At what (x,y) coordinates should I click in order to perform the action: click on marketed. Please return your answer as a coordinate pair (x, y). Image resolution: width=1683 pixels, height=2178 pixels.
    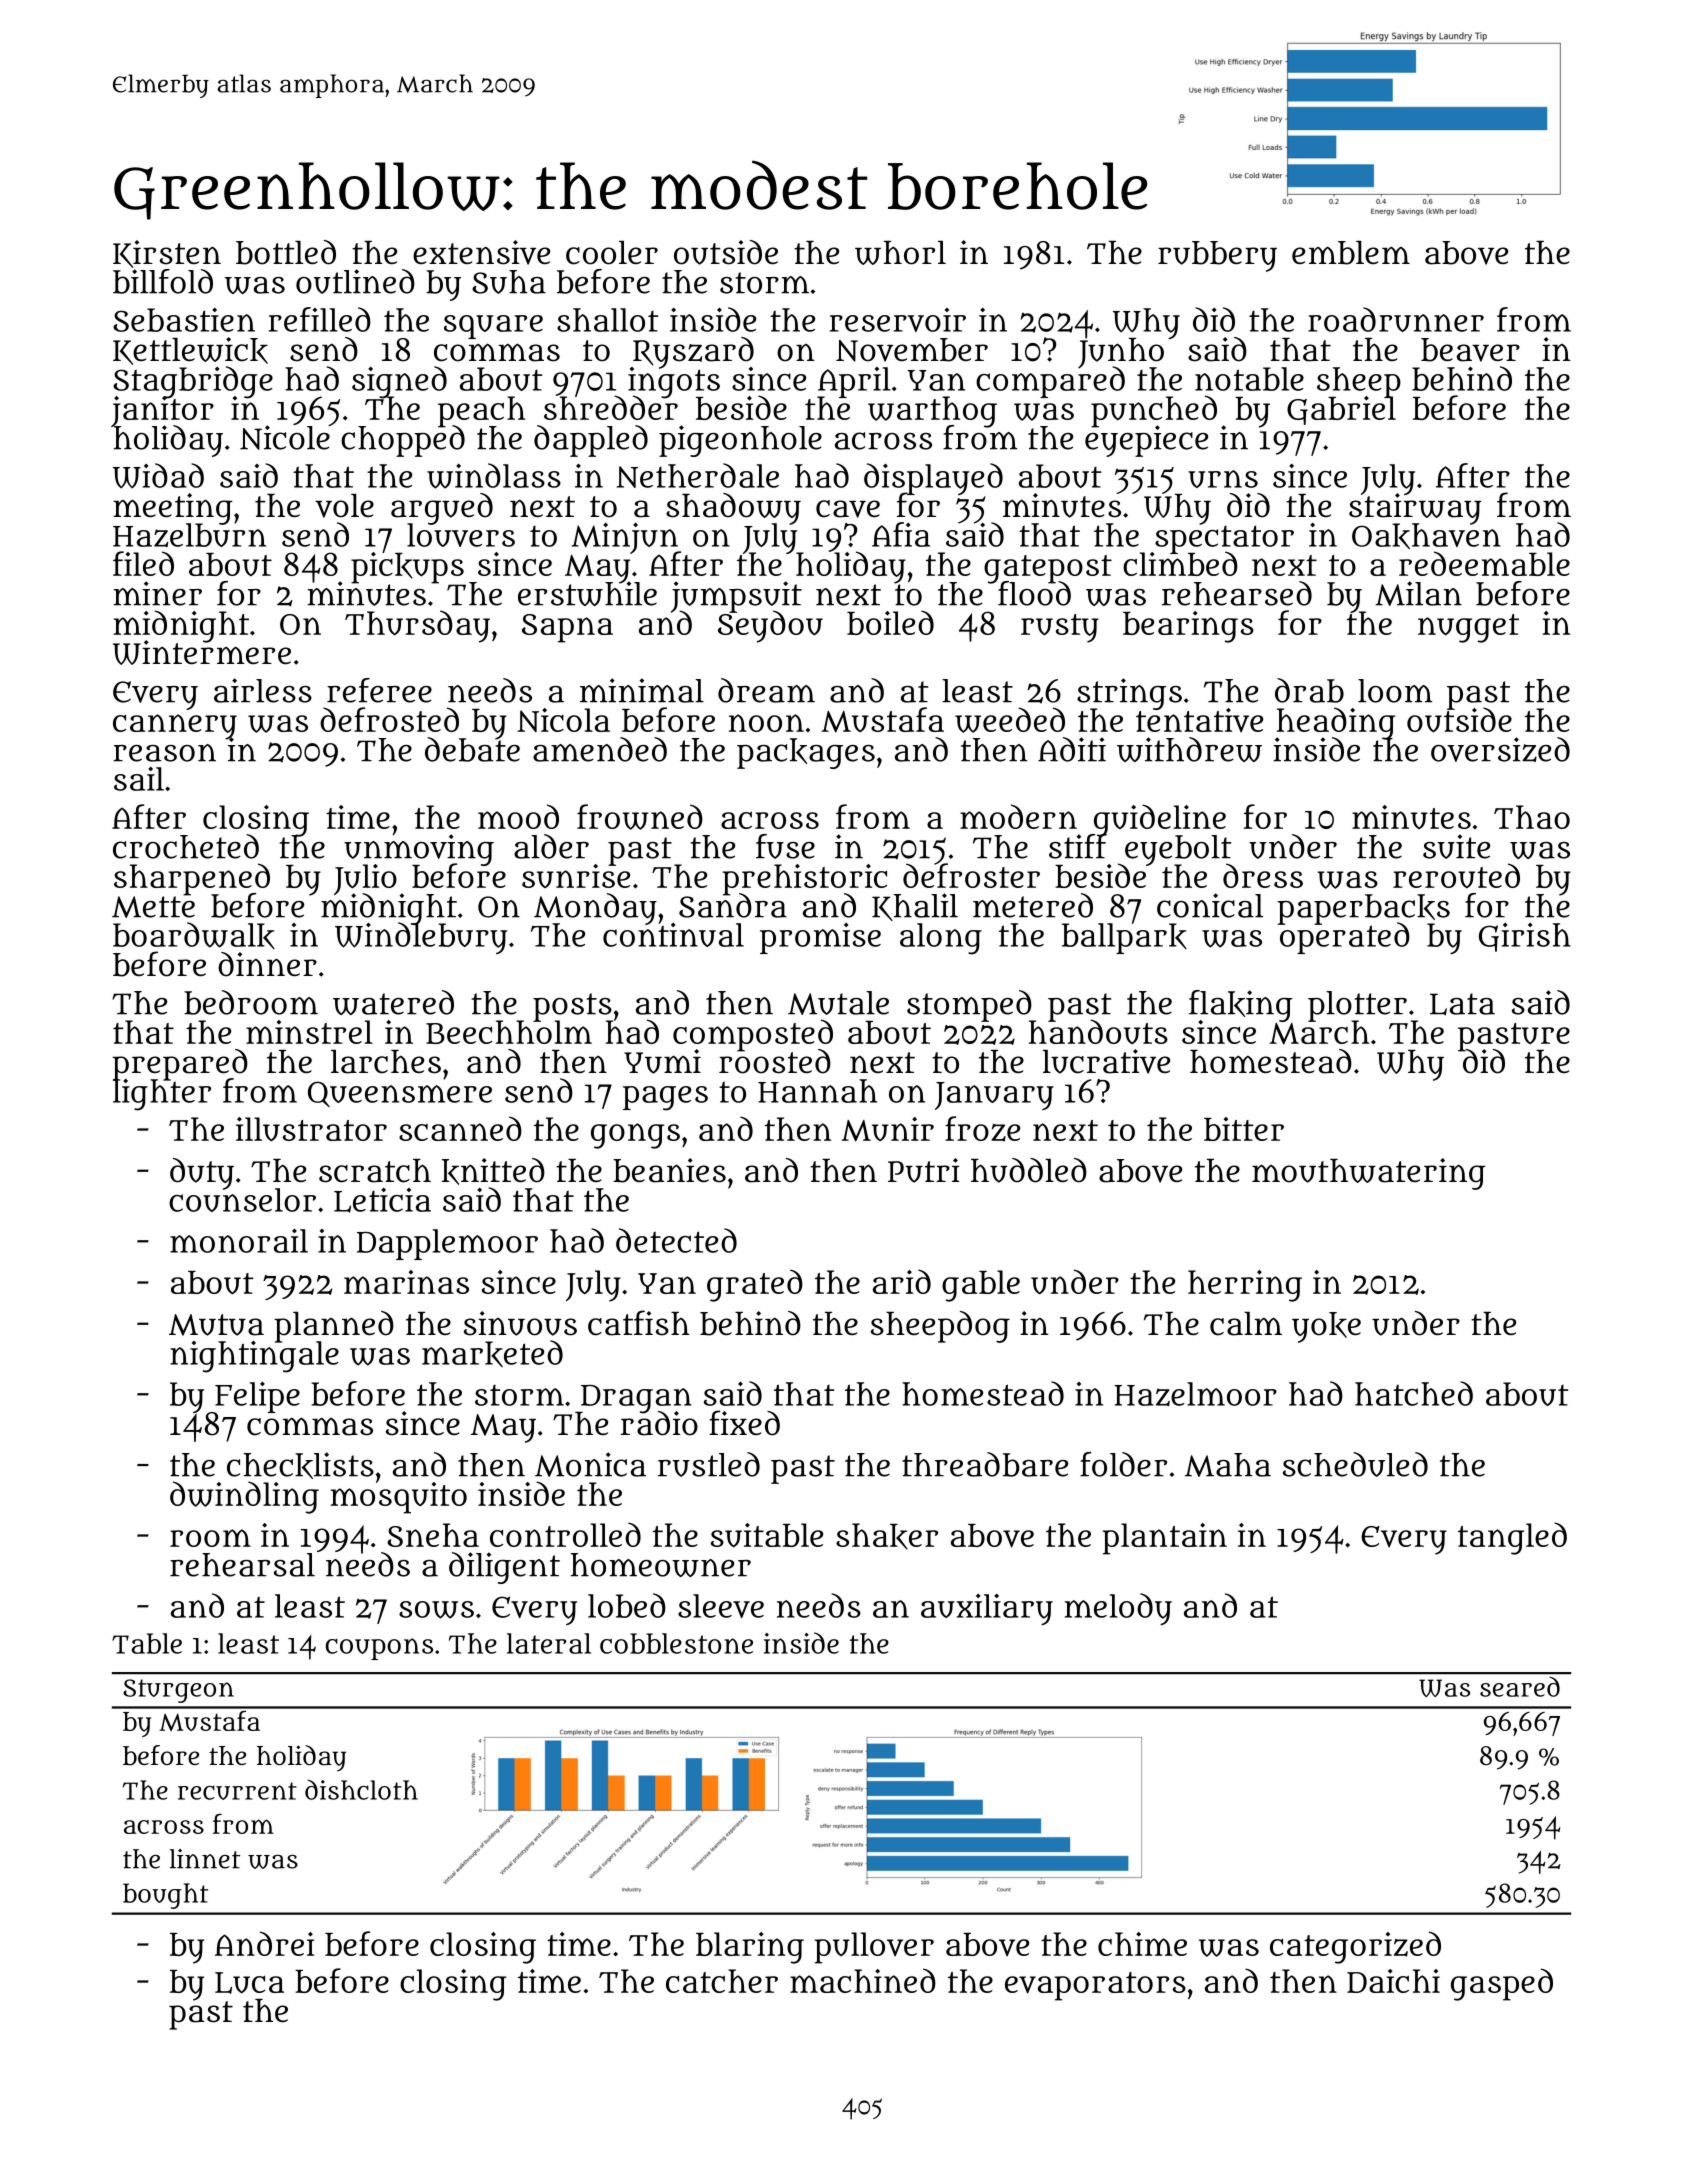
    Looking at the image, I should click on (492, 1353).
